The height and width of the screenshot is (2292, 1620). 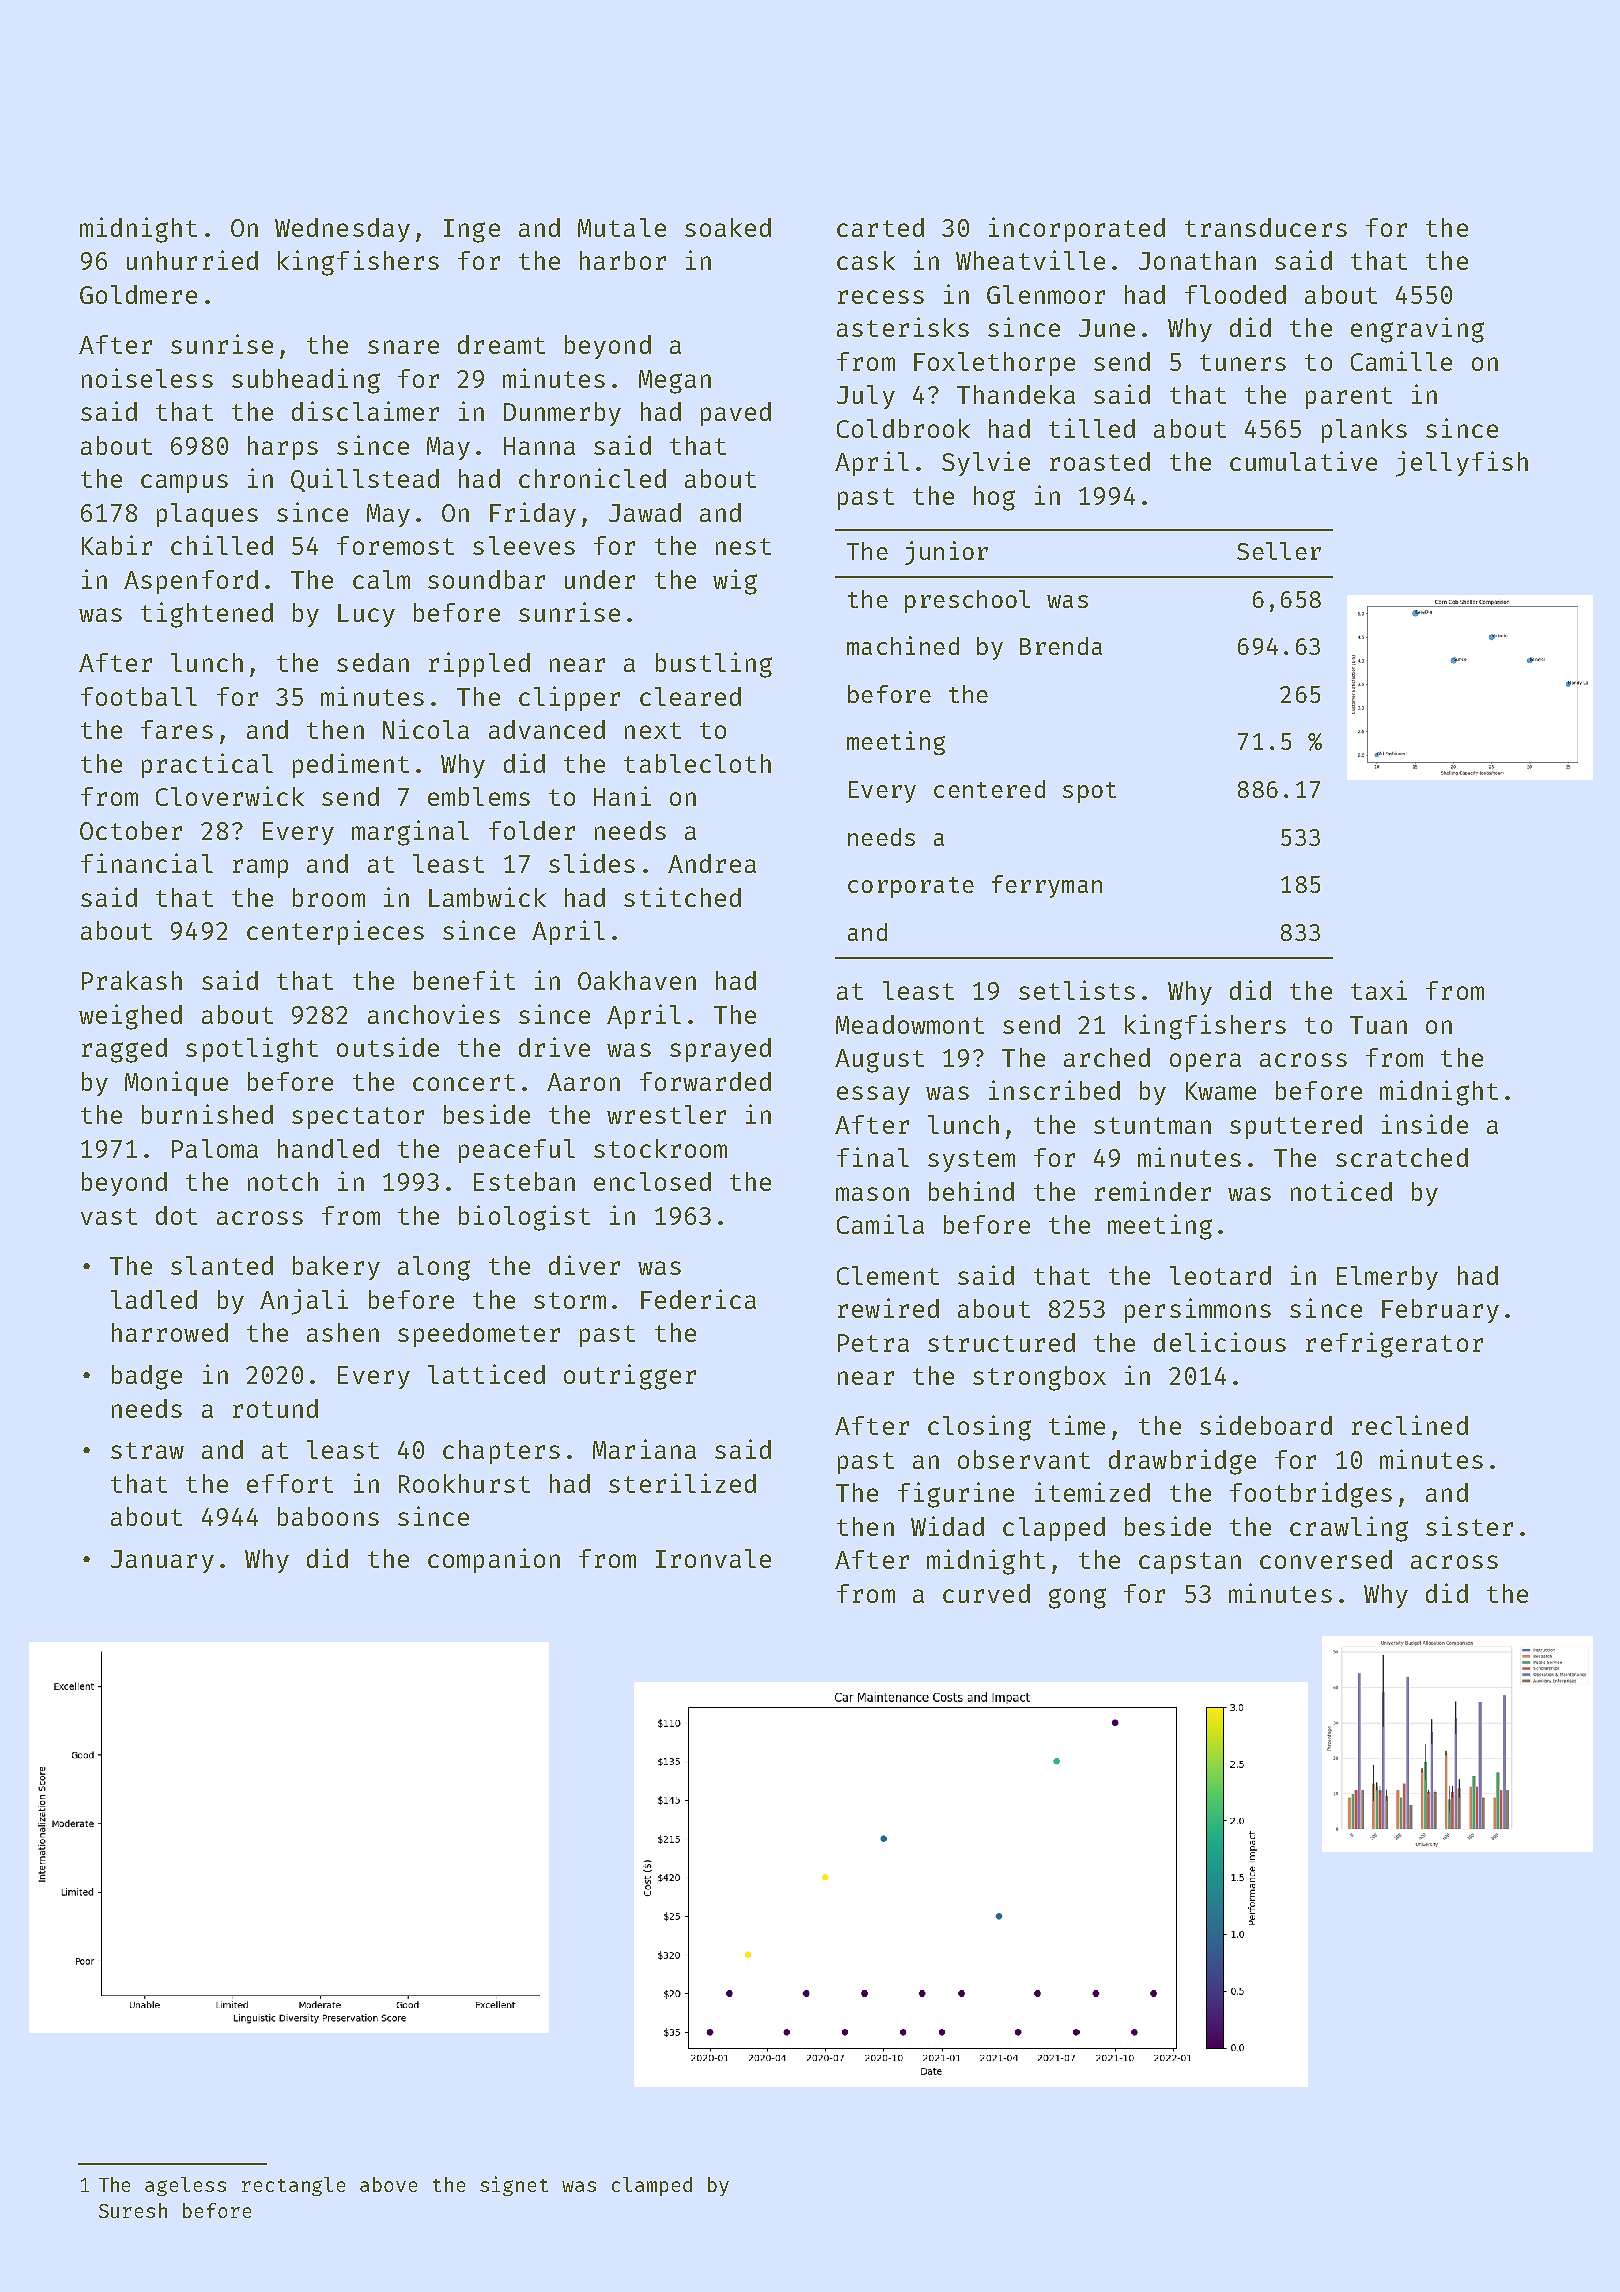 What do you see at coordinates (547, 729) in the screenshot?
I see `advanced` at bounding box center [547, 729].
